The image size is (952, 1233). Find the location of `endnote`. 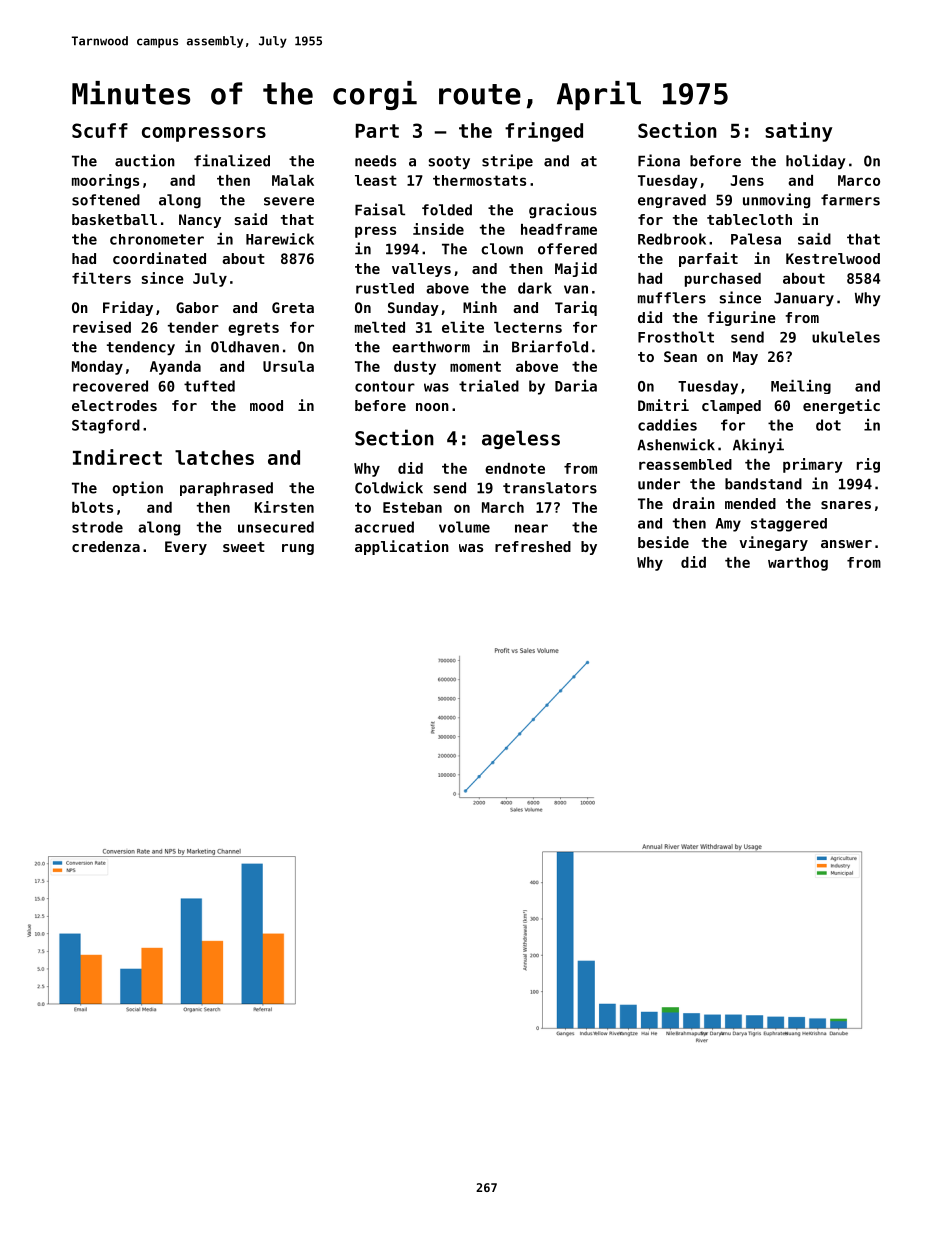

endnote is located at coordinates (515, 468).
